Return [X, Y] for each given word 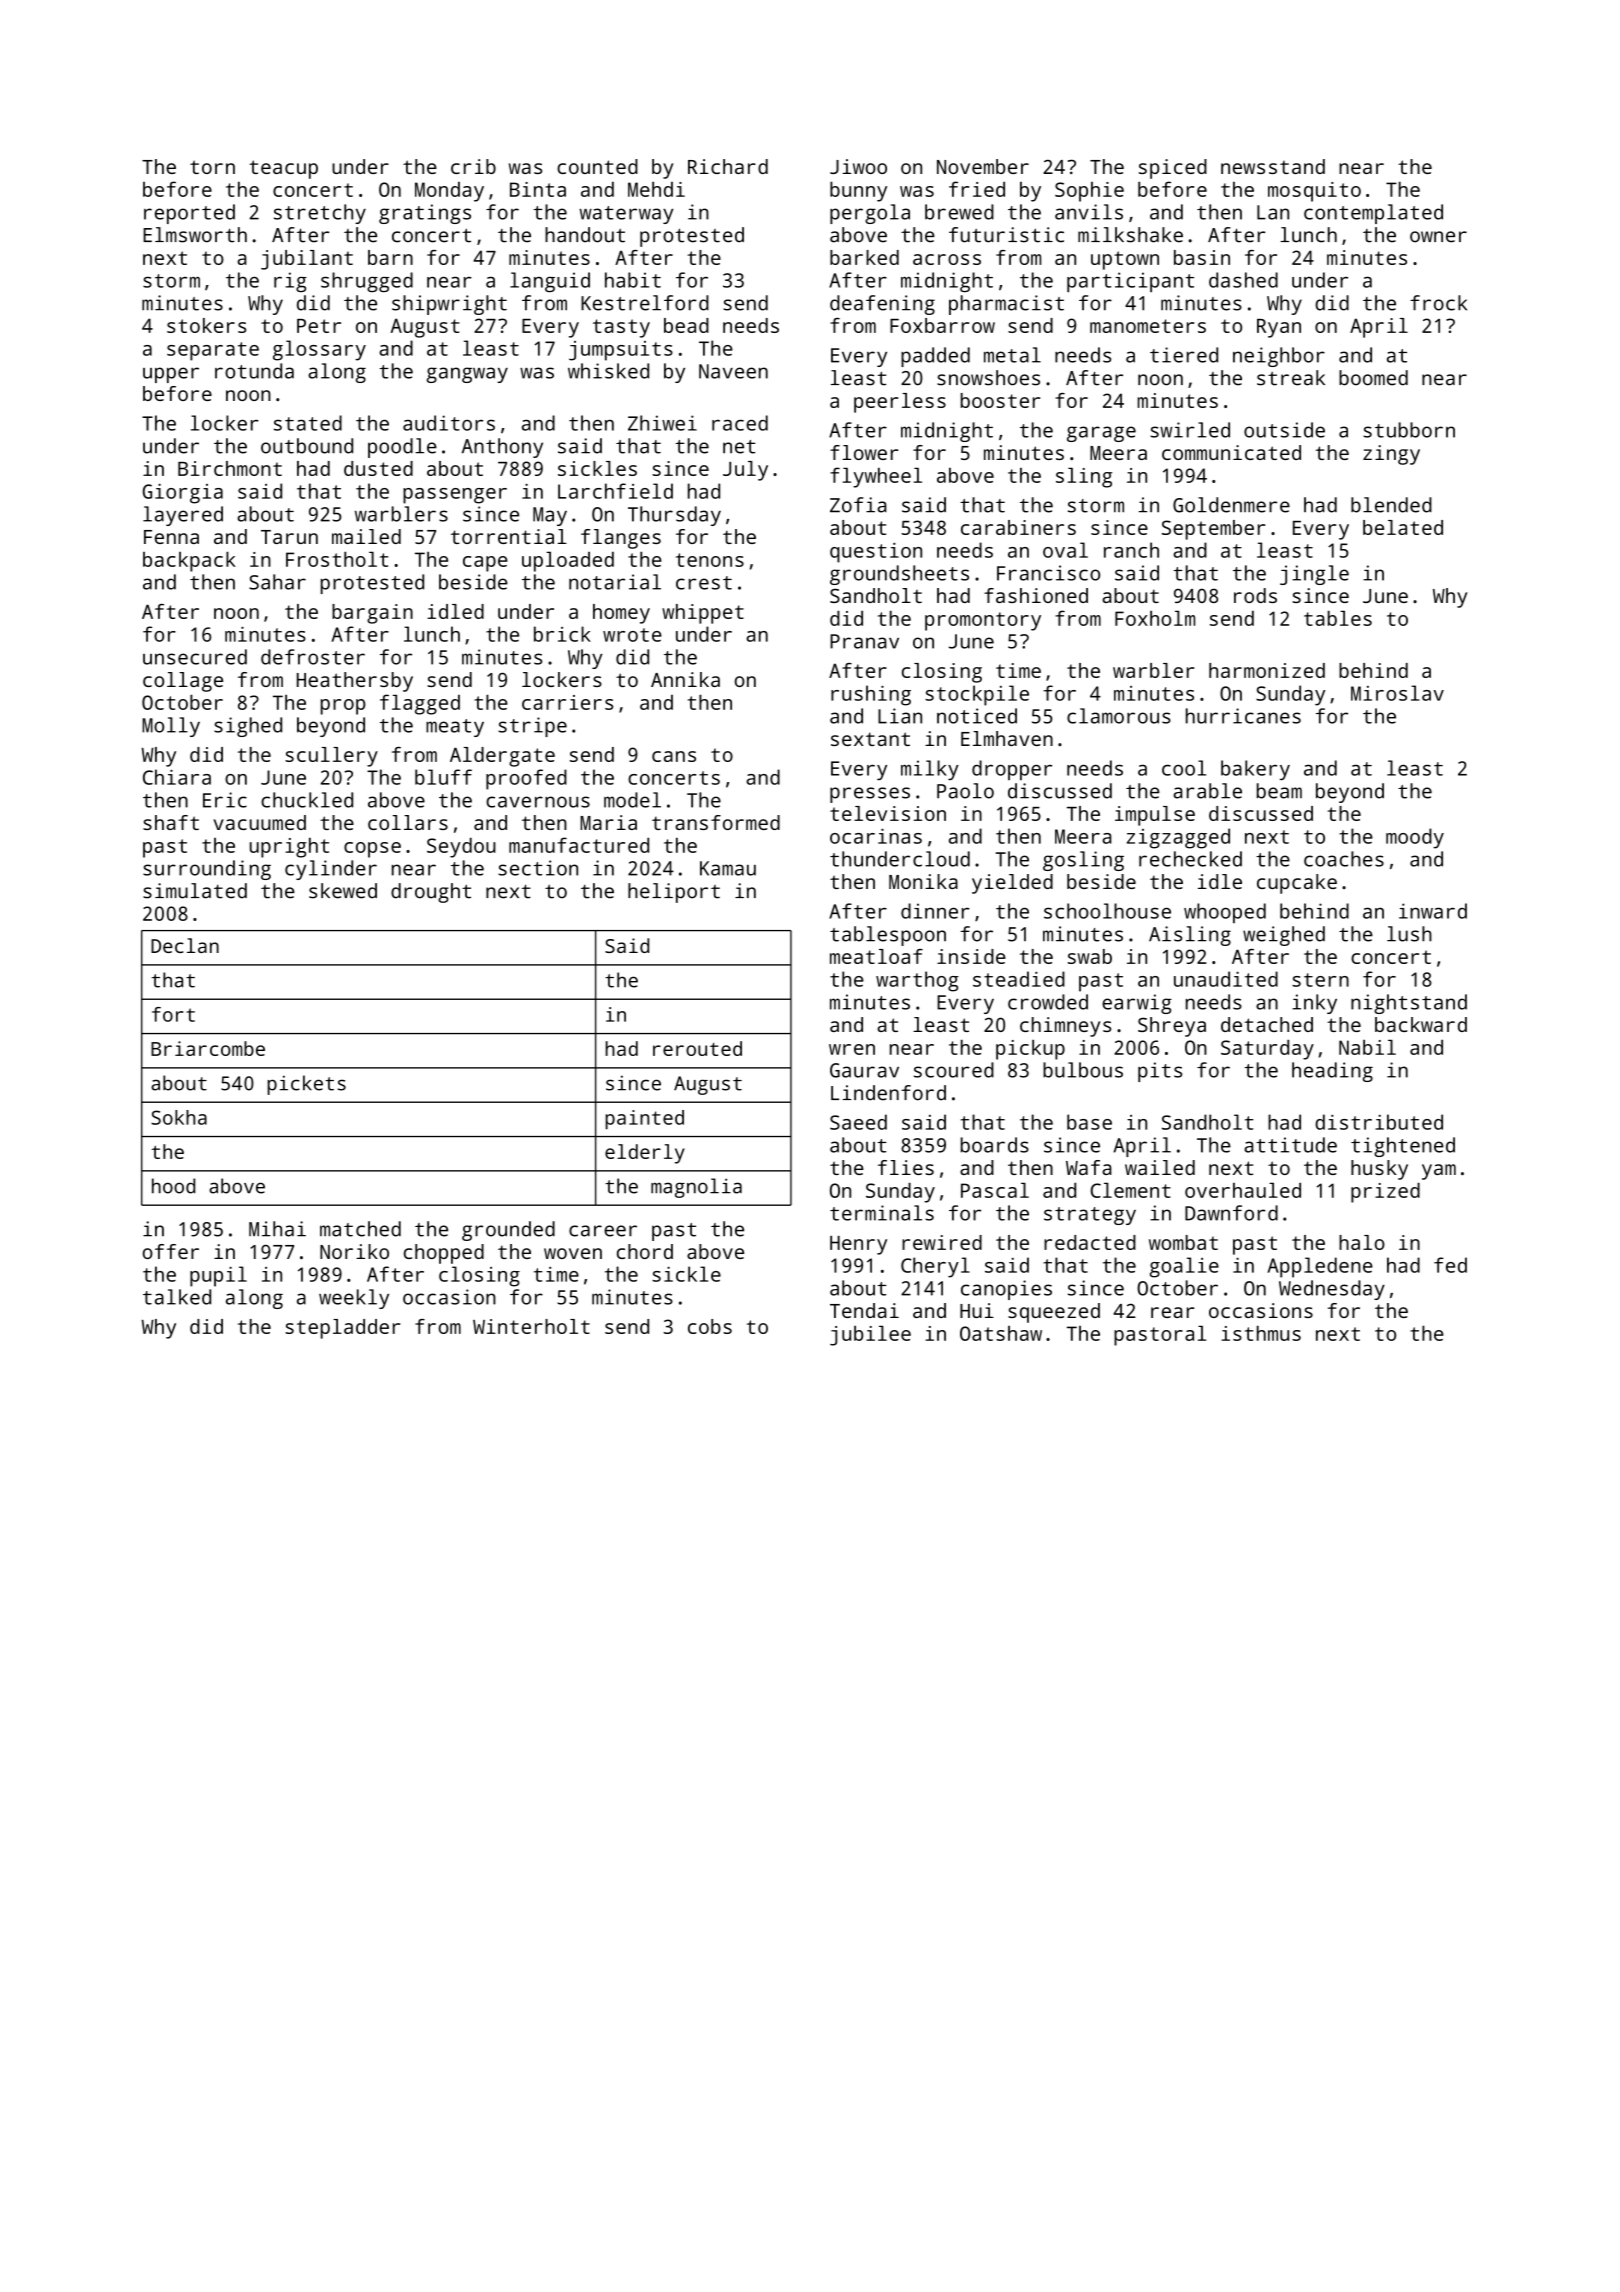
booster [1000, 400]
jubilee [870, 1336]
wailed [1160, 1167]
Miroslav [1397, 693]
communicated [1231, 452]
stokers [206, 325]
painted [644, 1120]
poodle [402, 448]
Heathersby [355, 682]
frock [1438, 303]
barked [864, 257]
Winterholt [531, 1326]
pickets [306, 1085]
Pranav [864, 641]
